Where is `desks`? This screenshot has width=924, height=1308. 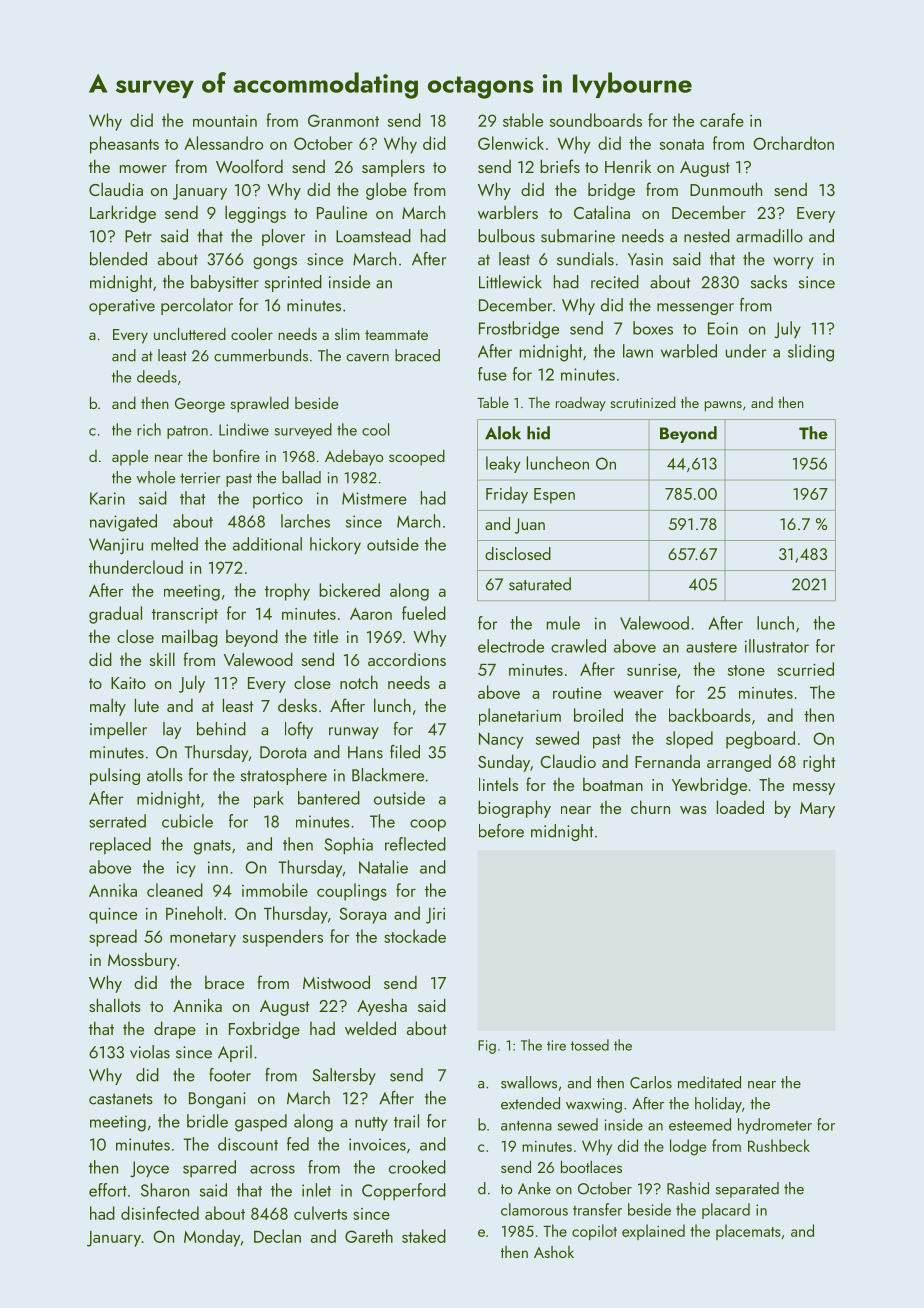
desks is located at coordinates (297, 705).
